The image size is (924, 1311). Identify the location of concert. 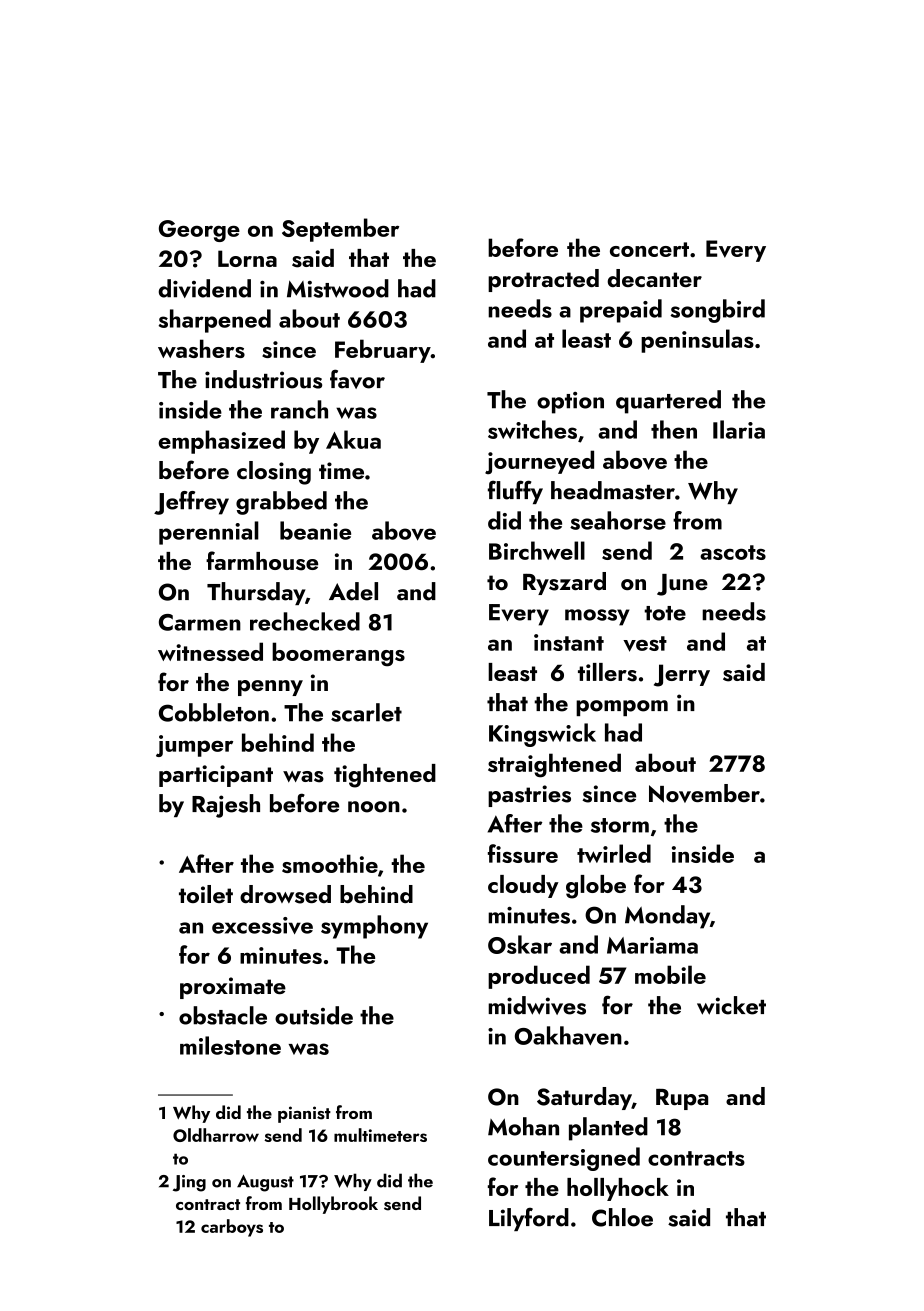
(649, 249).
